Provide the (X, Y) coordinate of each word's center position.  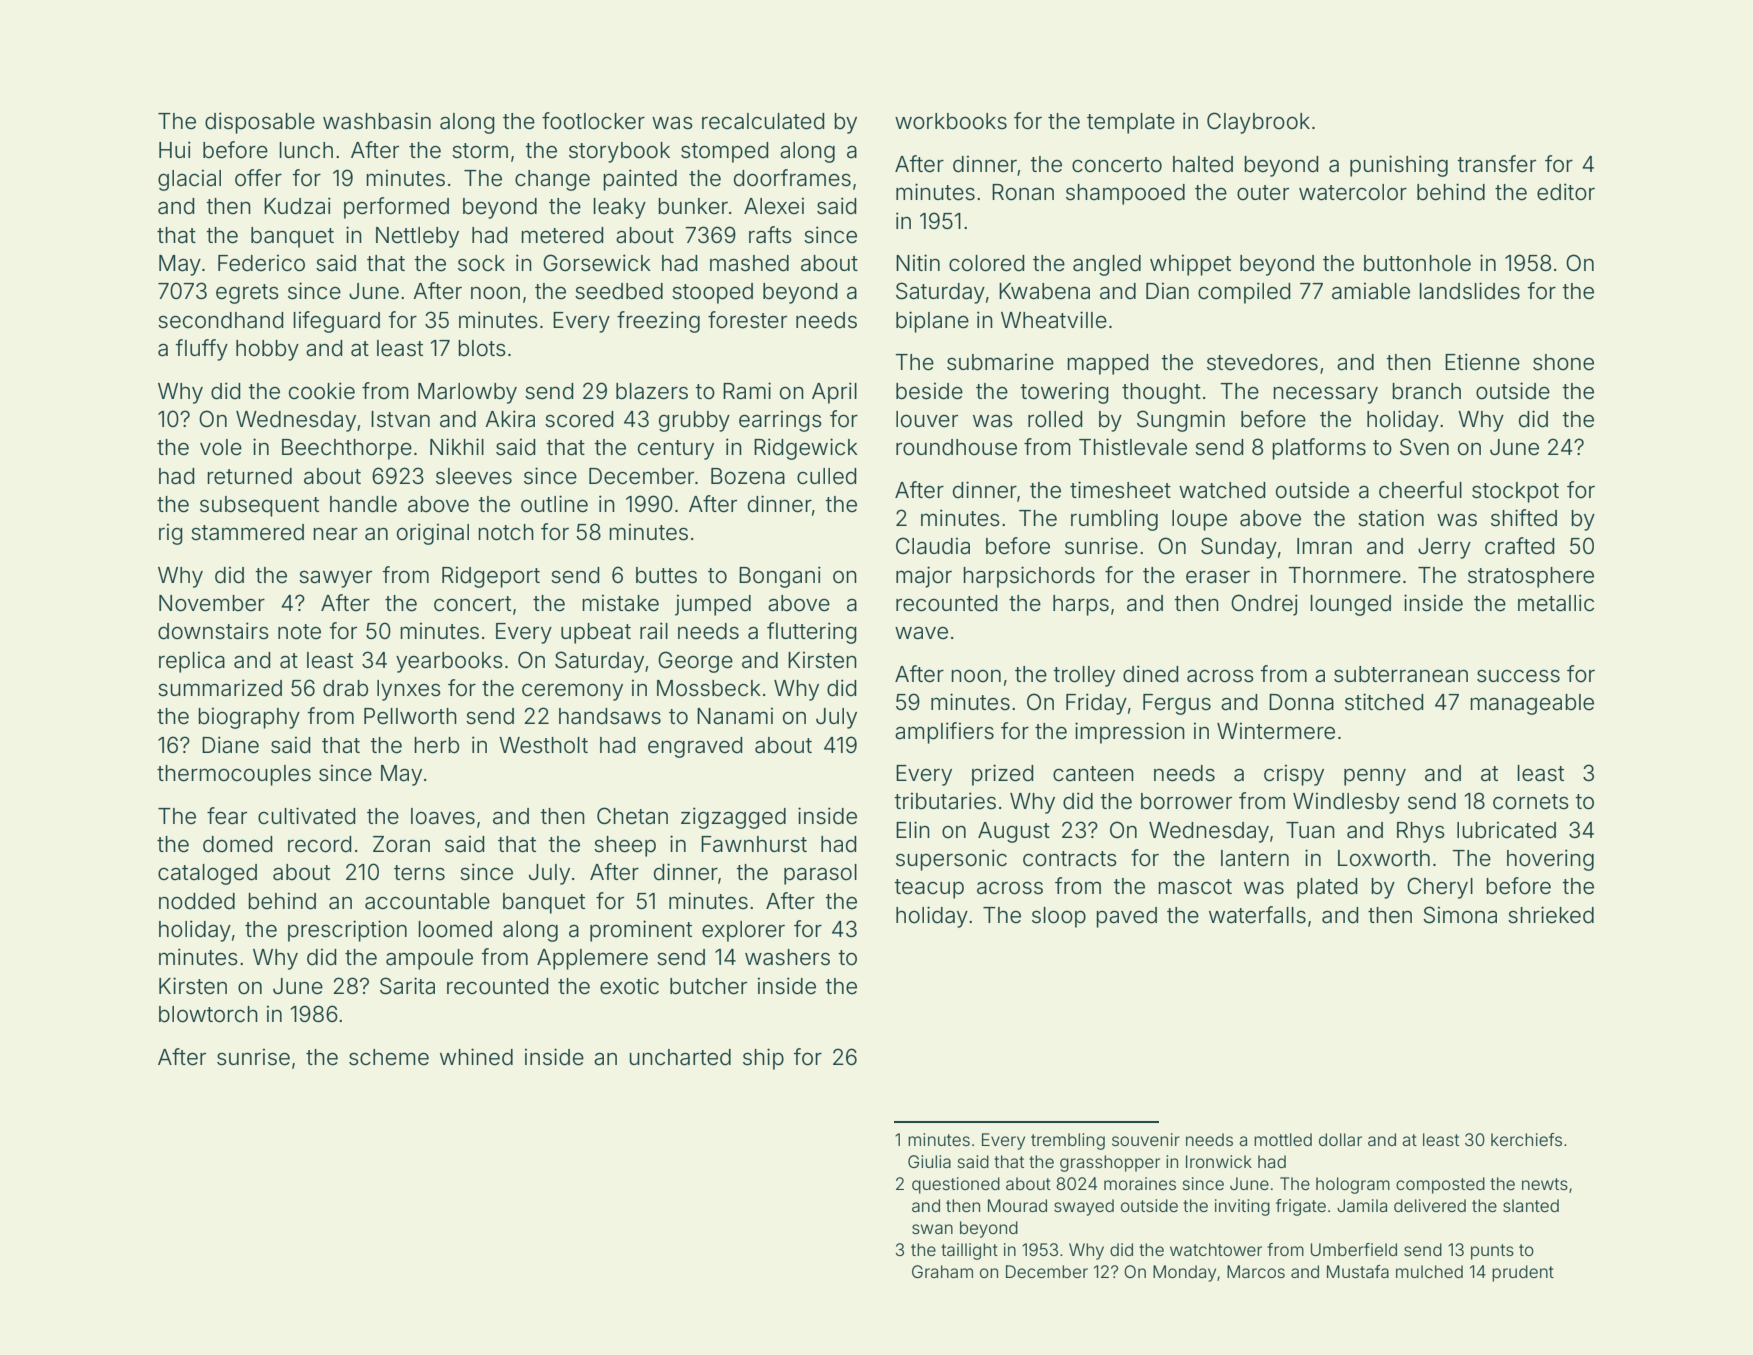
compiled (1244, 293)
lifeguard (336, 322)
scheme (389, 1057)
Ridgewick (806, 449)
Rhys (1421, 832)
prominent (641, 931)
